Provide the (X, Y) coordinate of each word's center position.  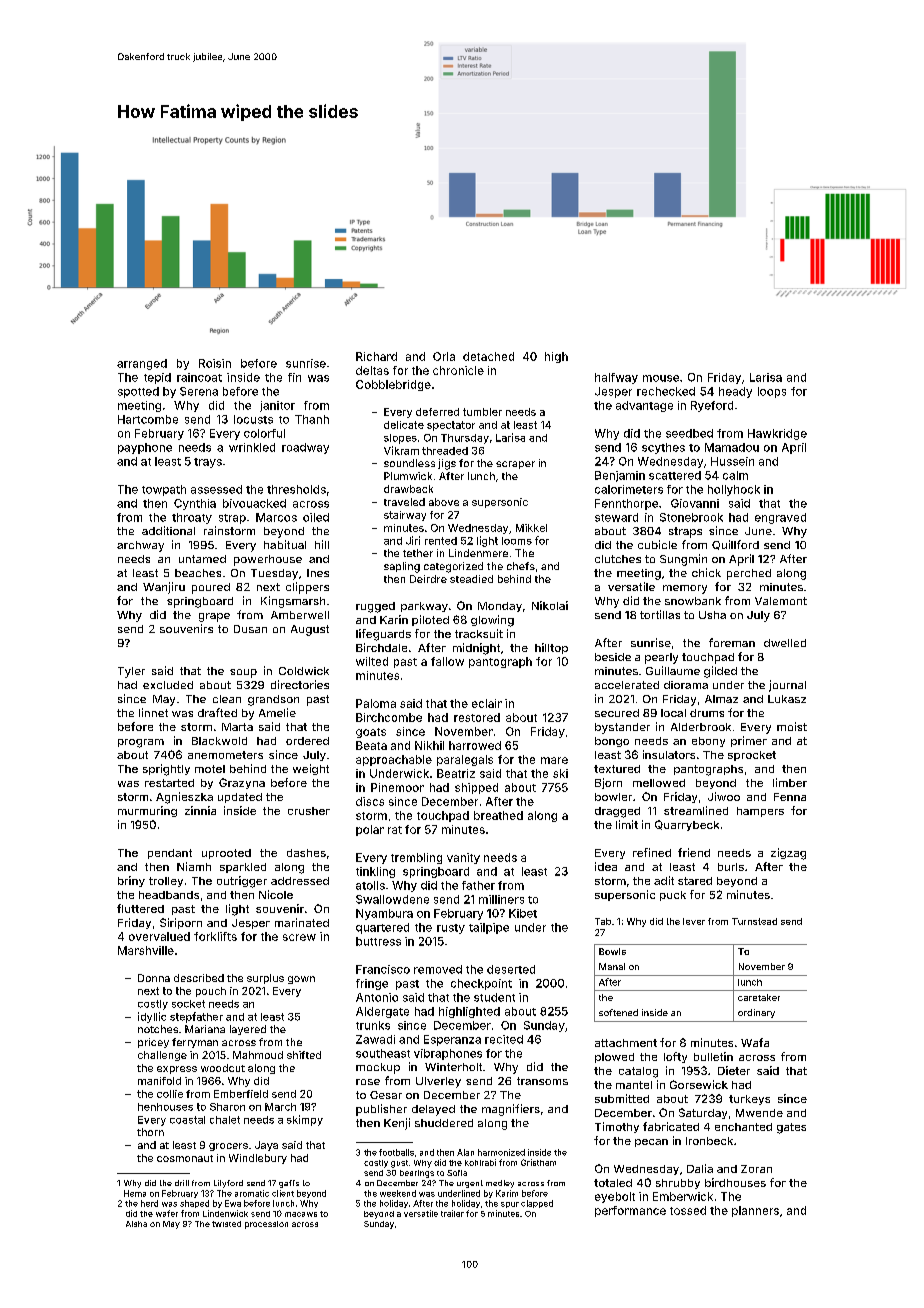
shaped (194, 1204)
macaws (301, 1214)
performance (630, 1211)
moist (792, 726)
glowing (492, 621)
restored (477, 717)
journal (787, 686)
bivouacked (254, 503)
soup (243, 673)
